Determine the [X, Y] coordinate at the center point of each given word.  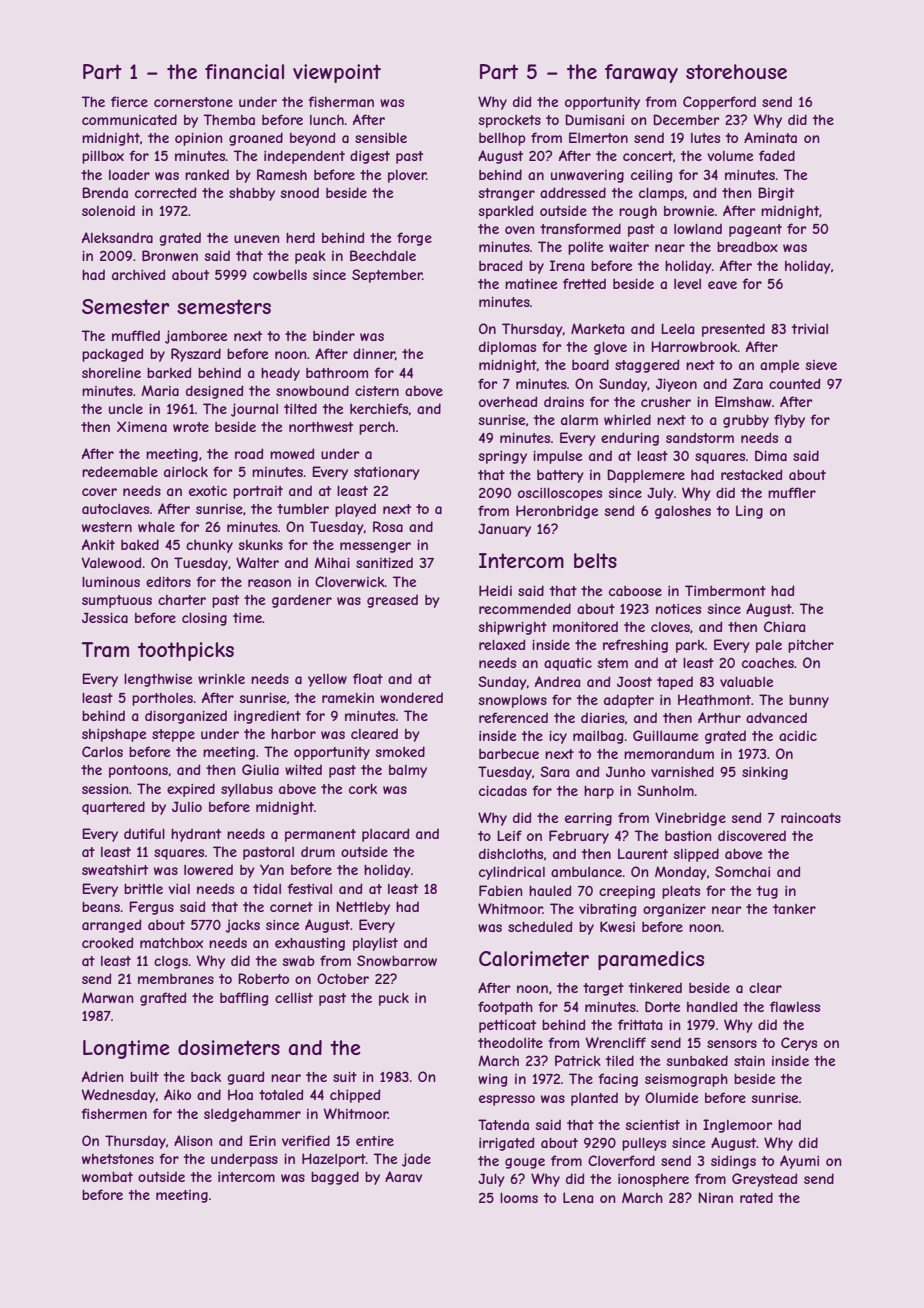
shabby [252, 194]
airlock [186, 472]
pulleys [644, 1144]
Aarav [403, 1176]
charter [182, 600]
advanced [776, 717]
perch [377, 428]
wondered [411, 697]
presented [733, 330]
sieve [821, 365]
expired [191, 790]
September [387, 276]
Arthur [719, 717]
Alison [193, 1140]
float [368, 678]
